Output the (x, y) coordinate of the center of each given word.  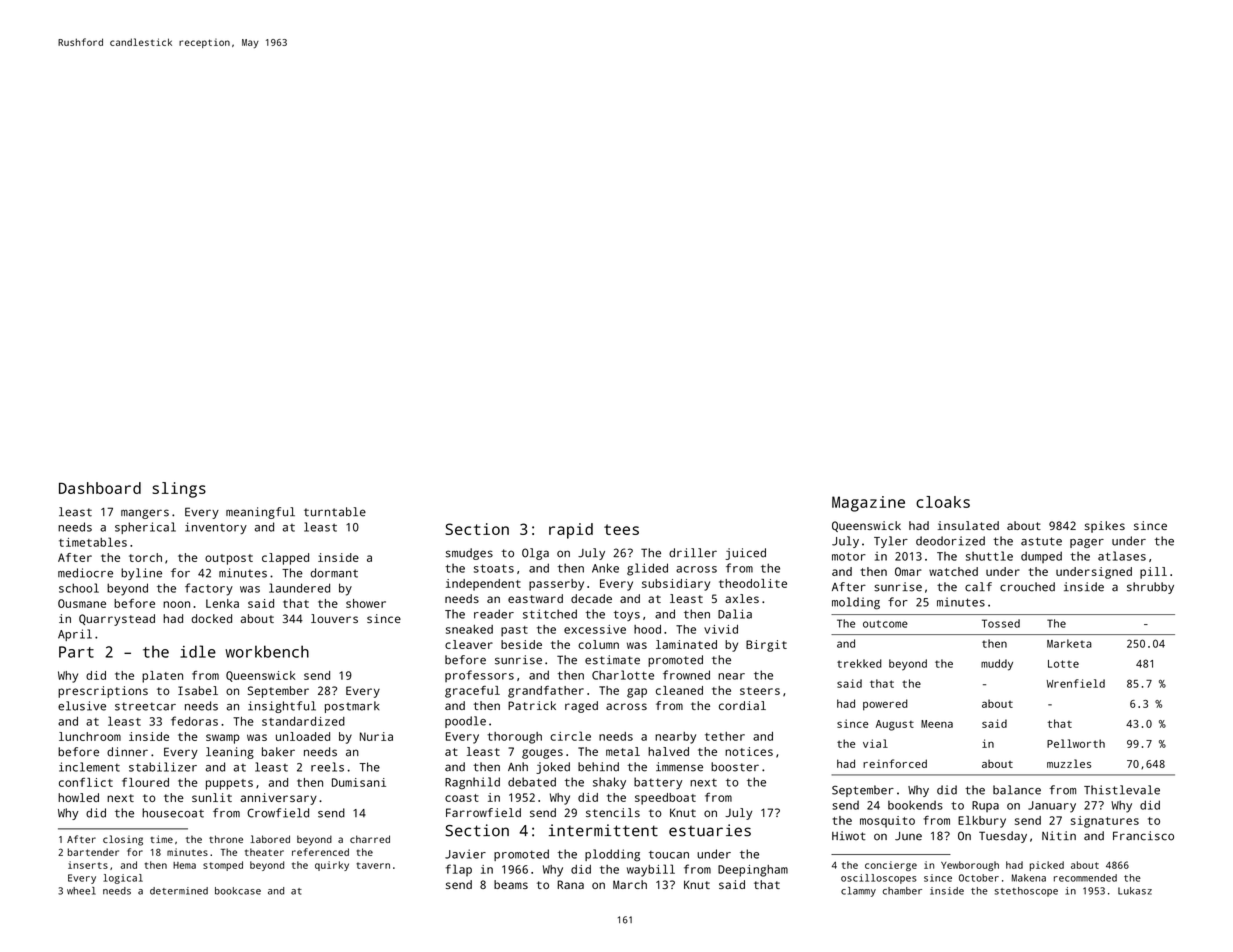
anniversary (278, 799)
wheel (81, 891)
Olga (535, 554)
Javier (465, 854)
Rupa (985, 806)
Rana (570, 884)
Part (76, 652)
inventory (216, 528)
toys (627, 615)
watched (953, 571)
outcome (885, 624)
